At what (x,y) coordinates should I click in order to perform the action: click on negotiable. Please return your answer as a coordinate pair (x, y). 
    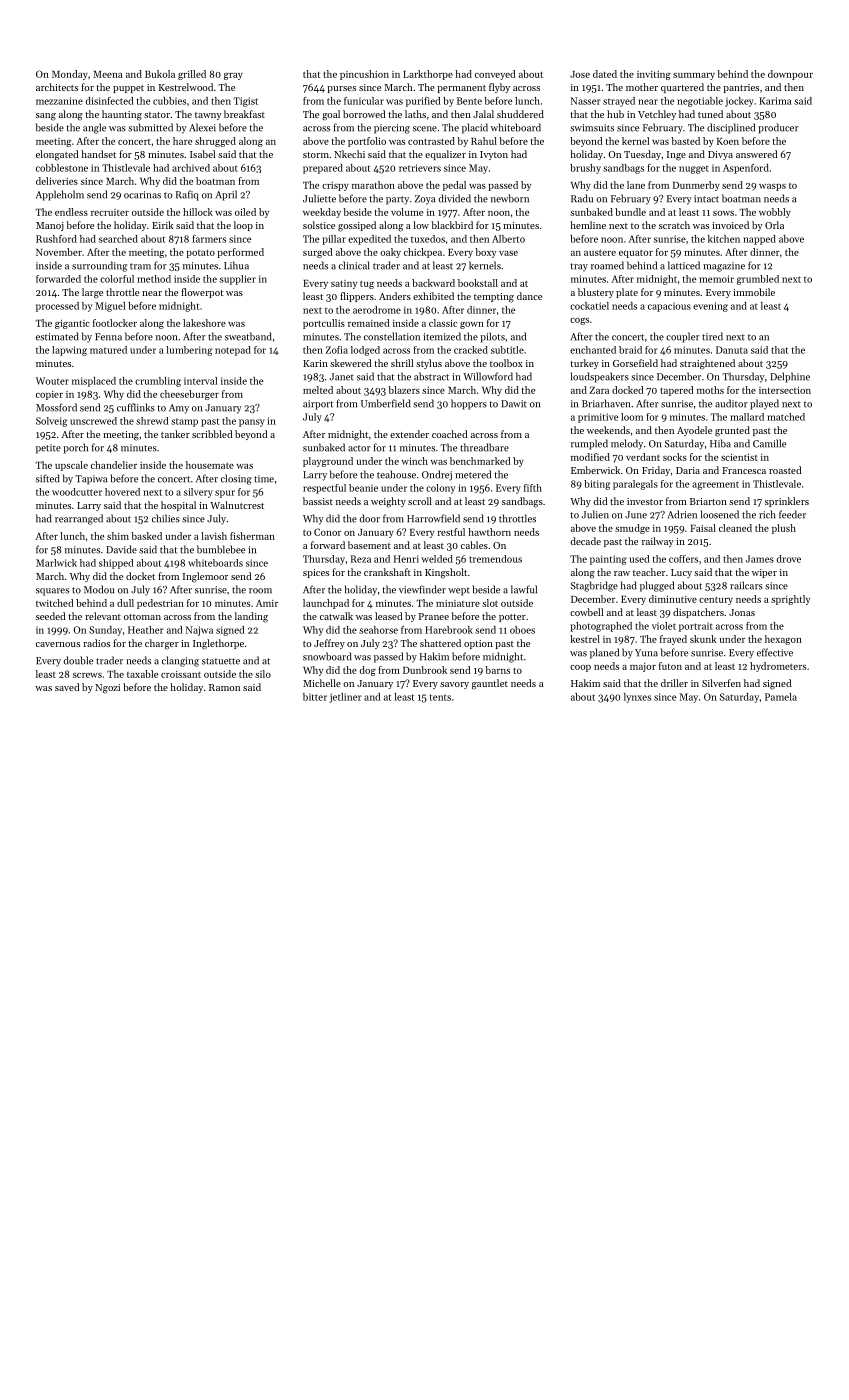
    Looking at the image, I should click on (700, 102).
